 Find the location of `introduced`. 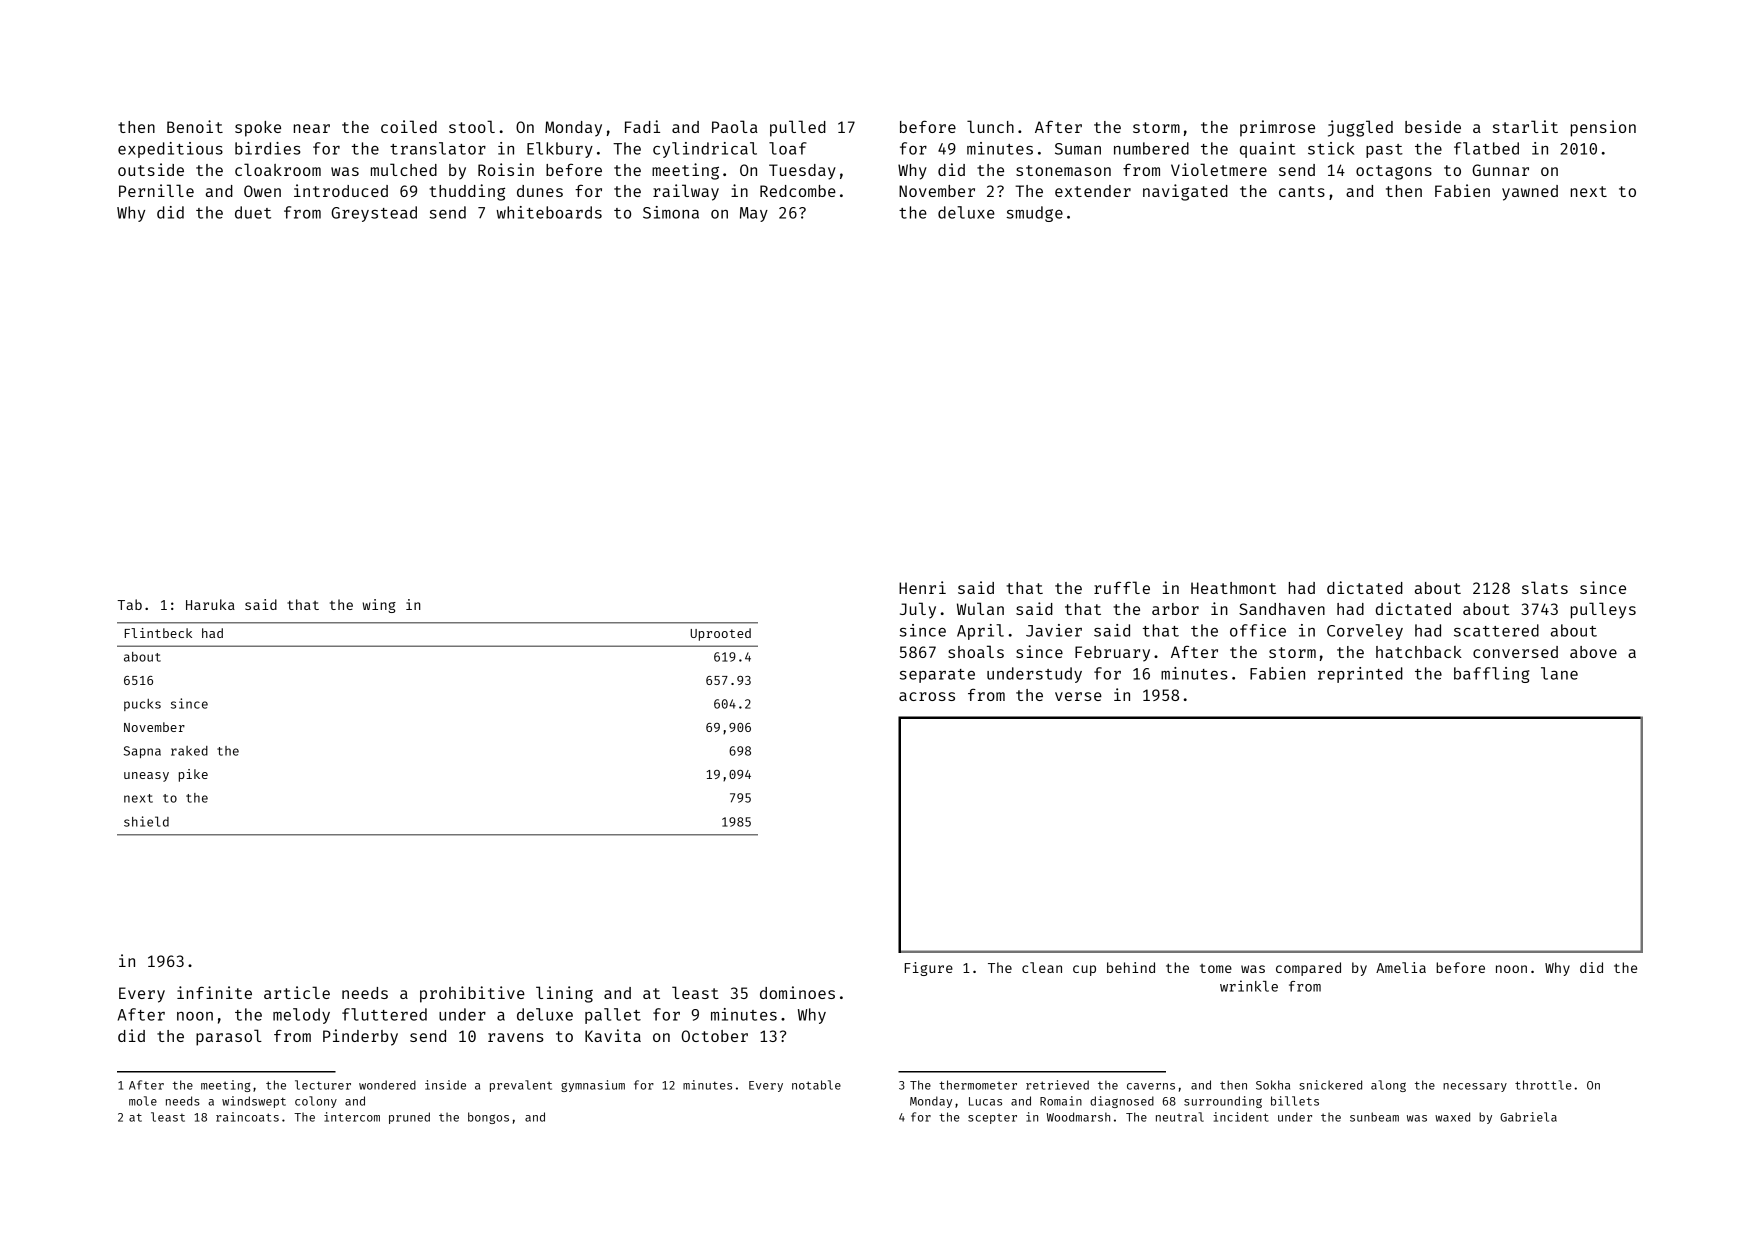

introduced is located at coordinates (341, 190).
